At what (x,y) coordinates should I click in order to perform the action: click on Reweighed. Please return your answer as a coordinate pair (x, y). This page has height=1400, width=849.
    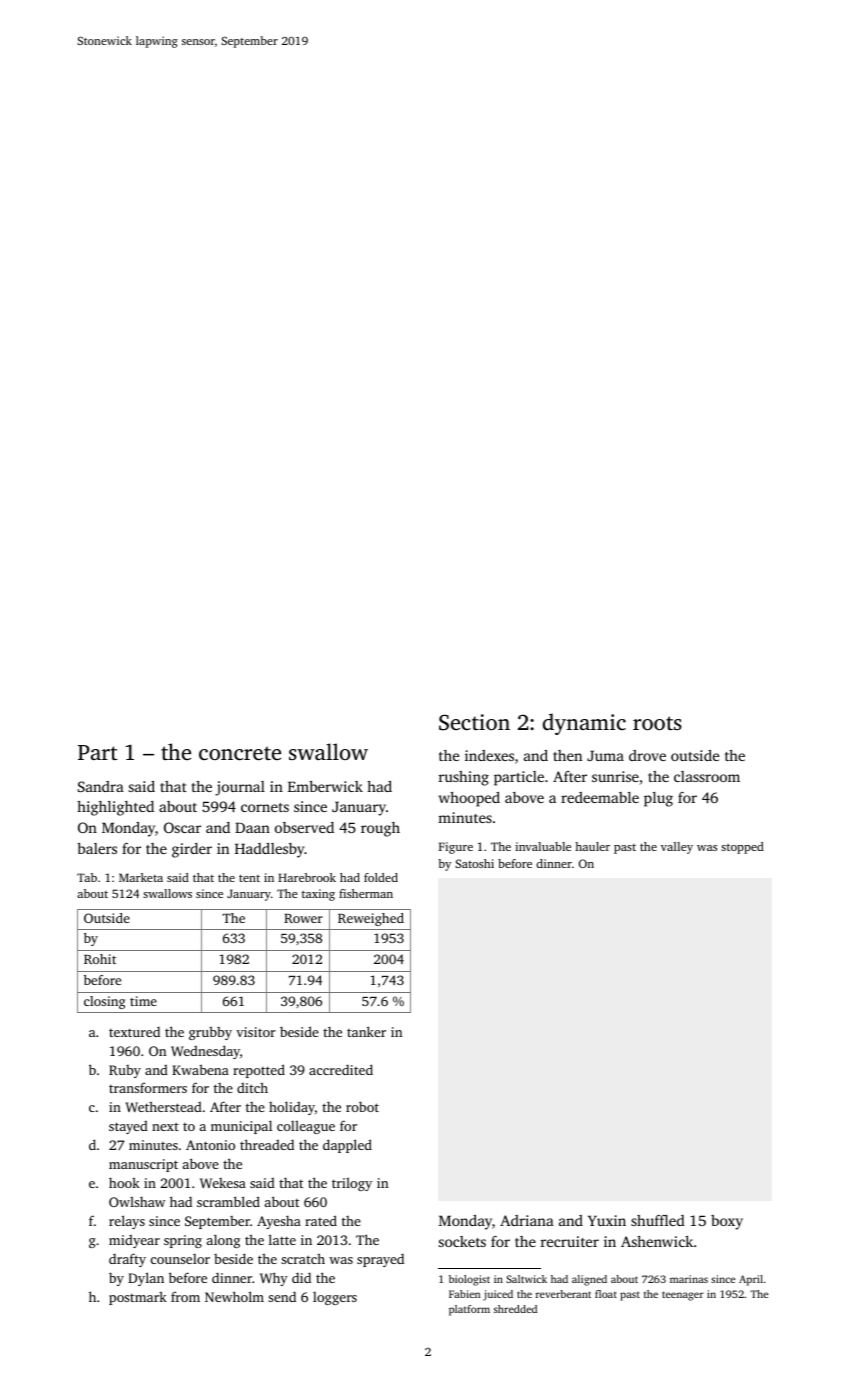
    Looking at the image, I should click on (371, 919).
